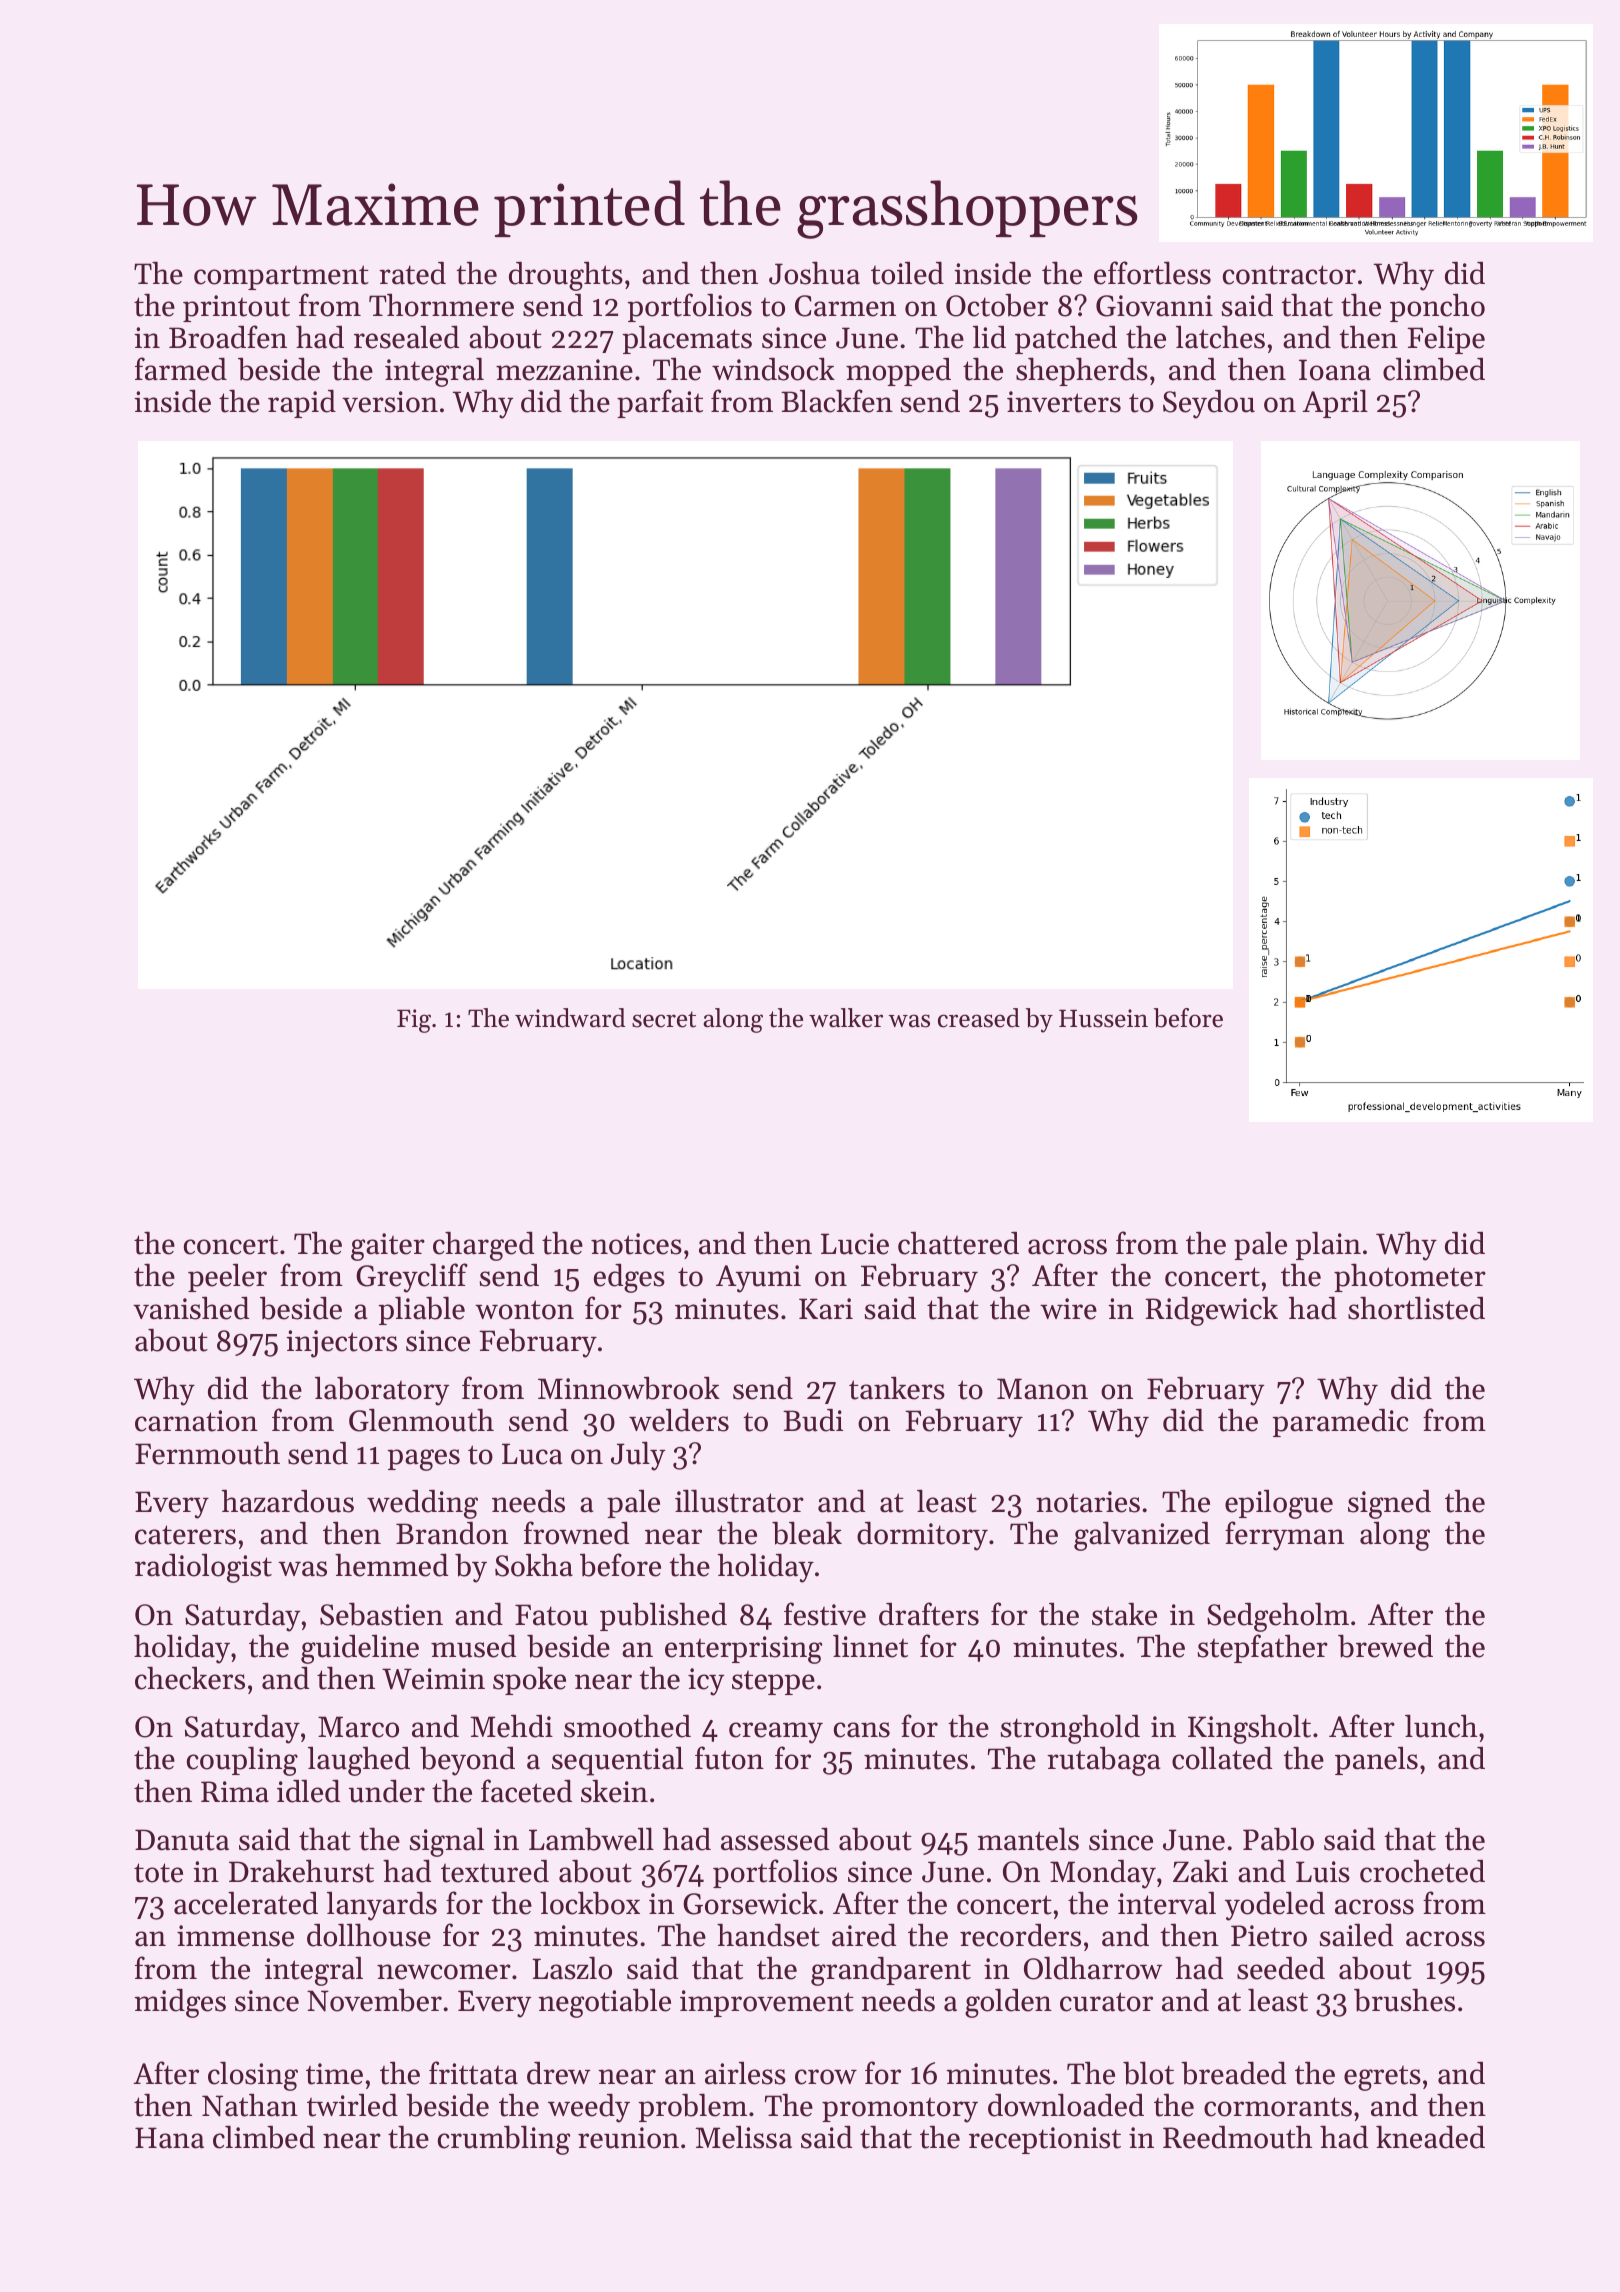 Image resolution: width=1620 pixels, height=2292 pixels. I want to click on ferryman, so click(1284, 1536).
